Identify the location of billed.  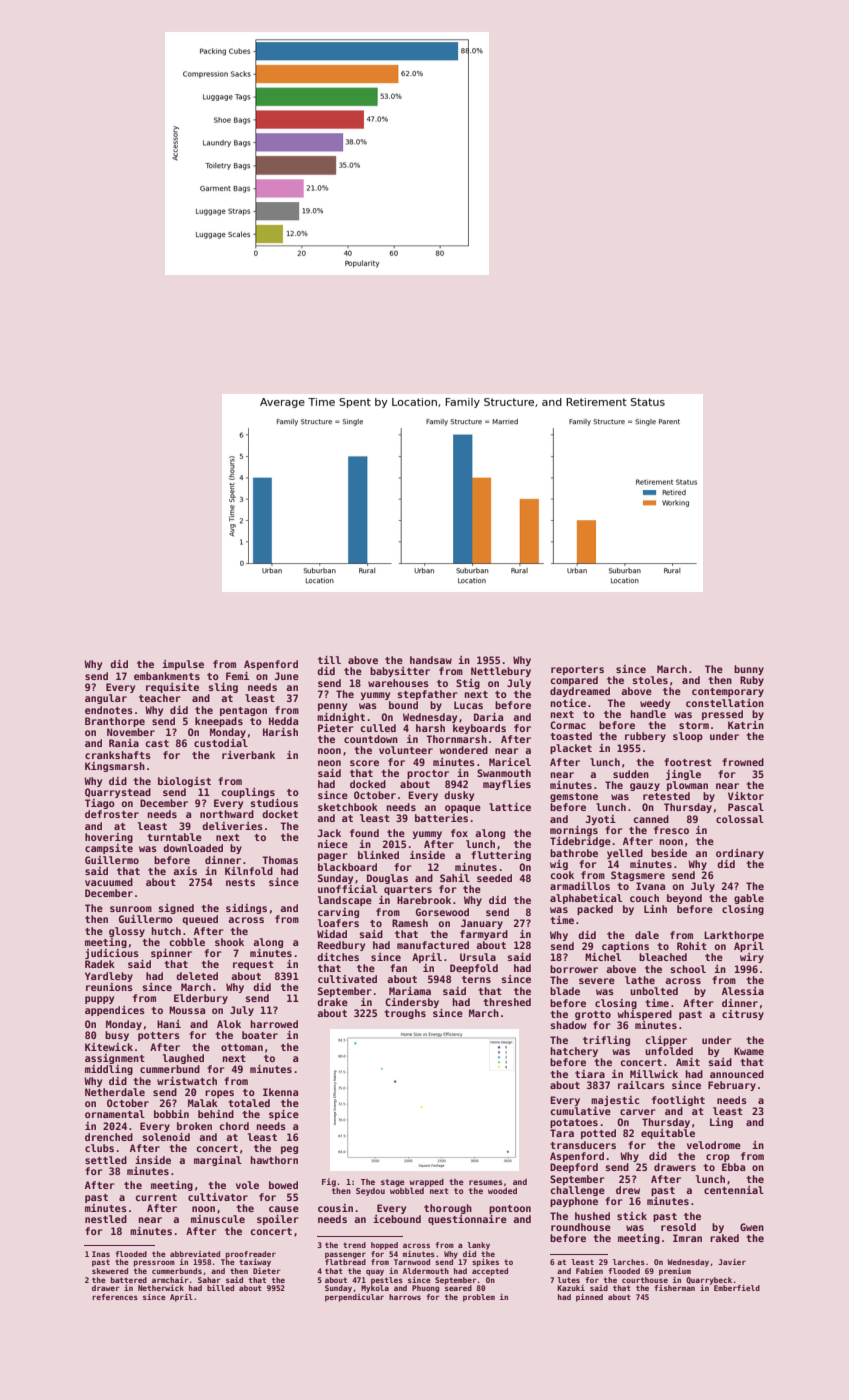
(220, 1288).
